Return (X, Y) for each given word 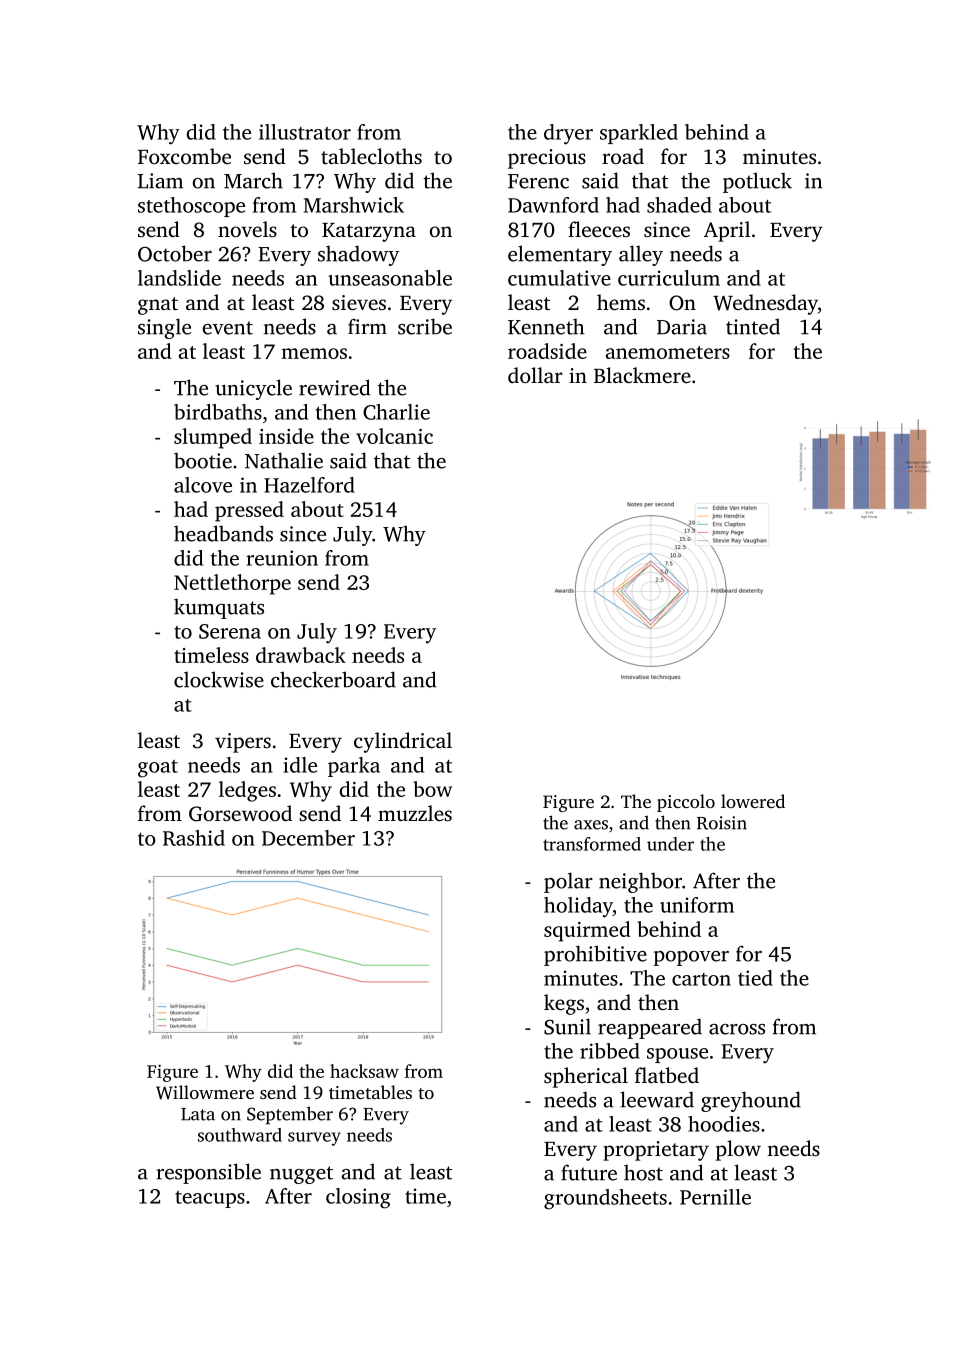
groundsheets (605, 1199)
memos (314, 353)
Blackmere (642, 375)
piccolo (686, 803)
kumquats (219, 608)
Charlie (396, 412)
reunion (282, 558)
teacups (210, 1199)
